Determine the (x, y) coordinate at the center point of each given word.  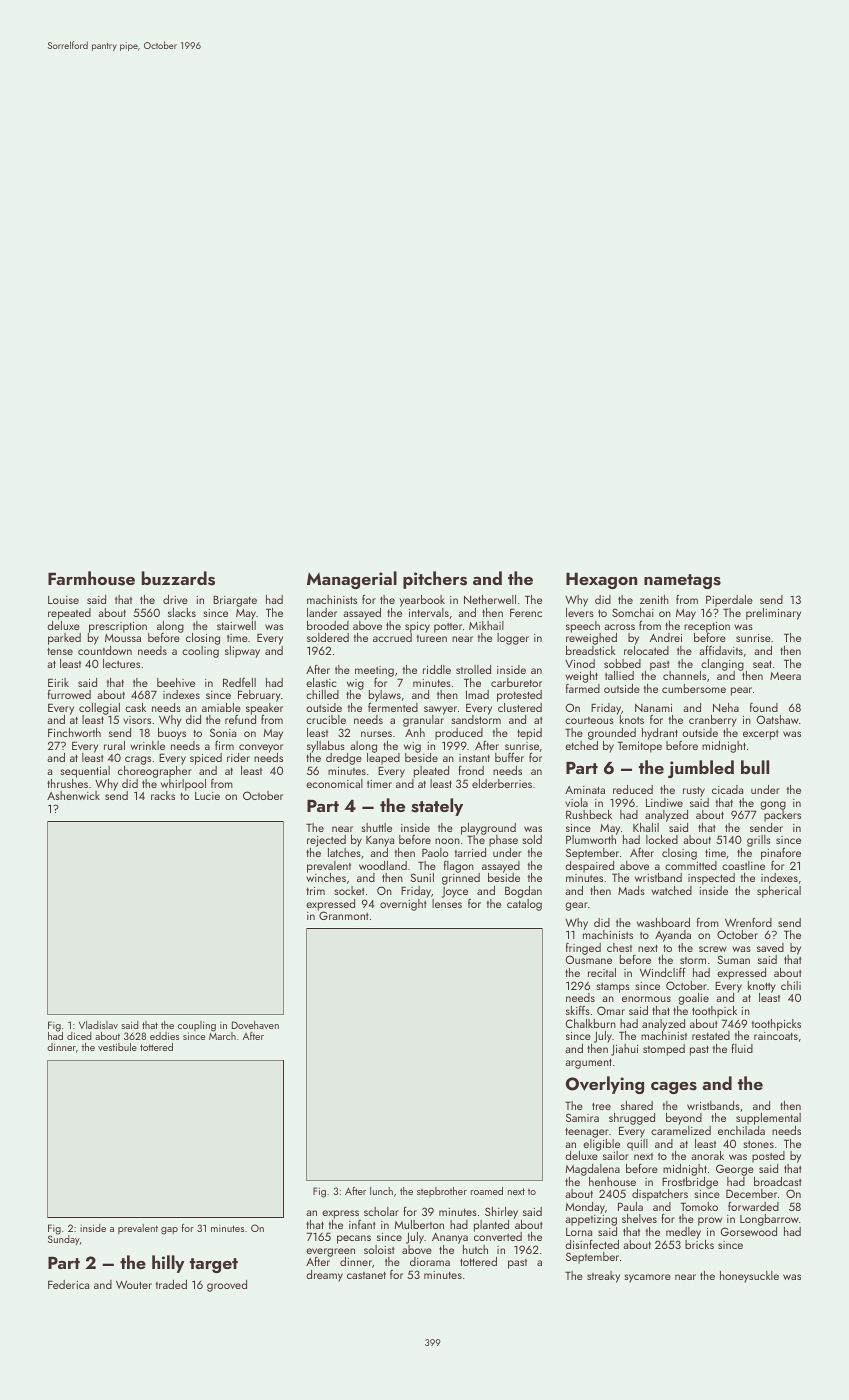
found (764, 707)
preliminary (773, 614)
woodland (383, 865)
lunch (381, 1191)
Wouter (134, 1284)
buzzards (178, 578)
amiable (221, 707)
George (735, 1170)
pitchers (435, 580)
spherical (779, 892)
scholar (381, 1211)
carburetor (516, 682)
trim (315, 891)
